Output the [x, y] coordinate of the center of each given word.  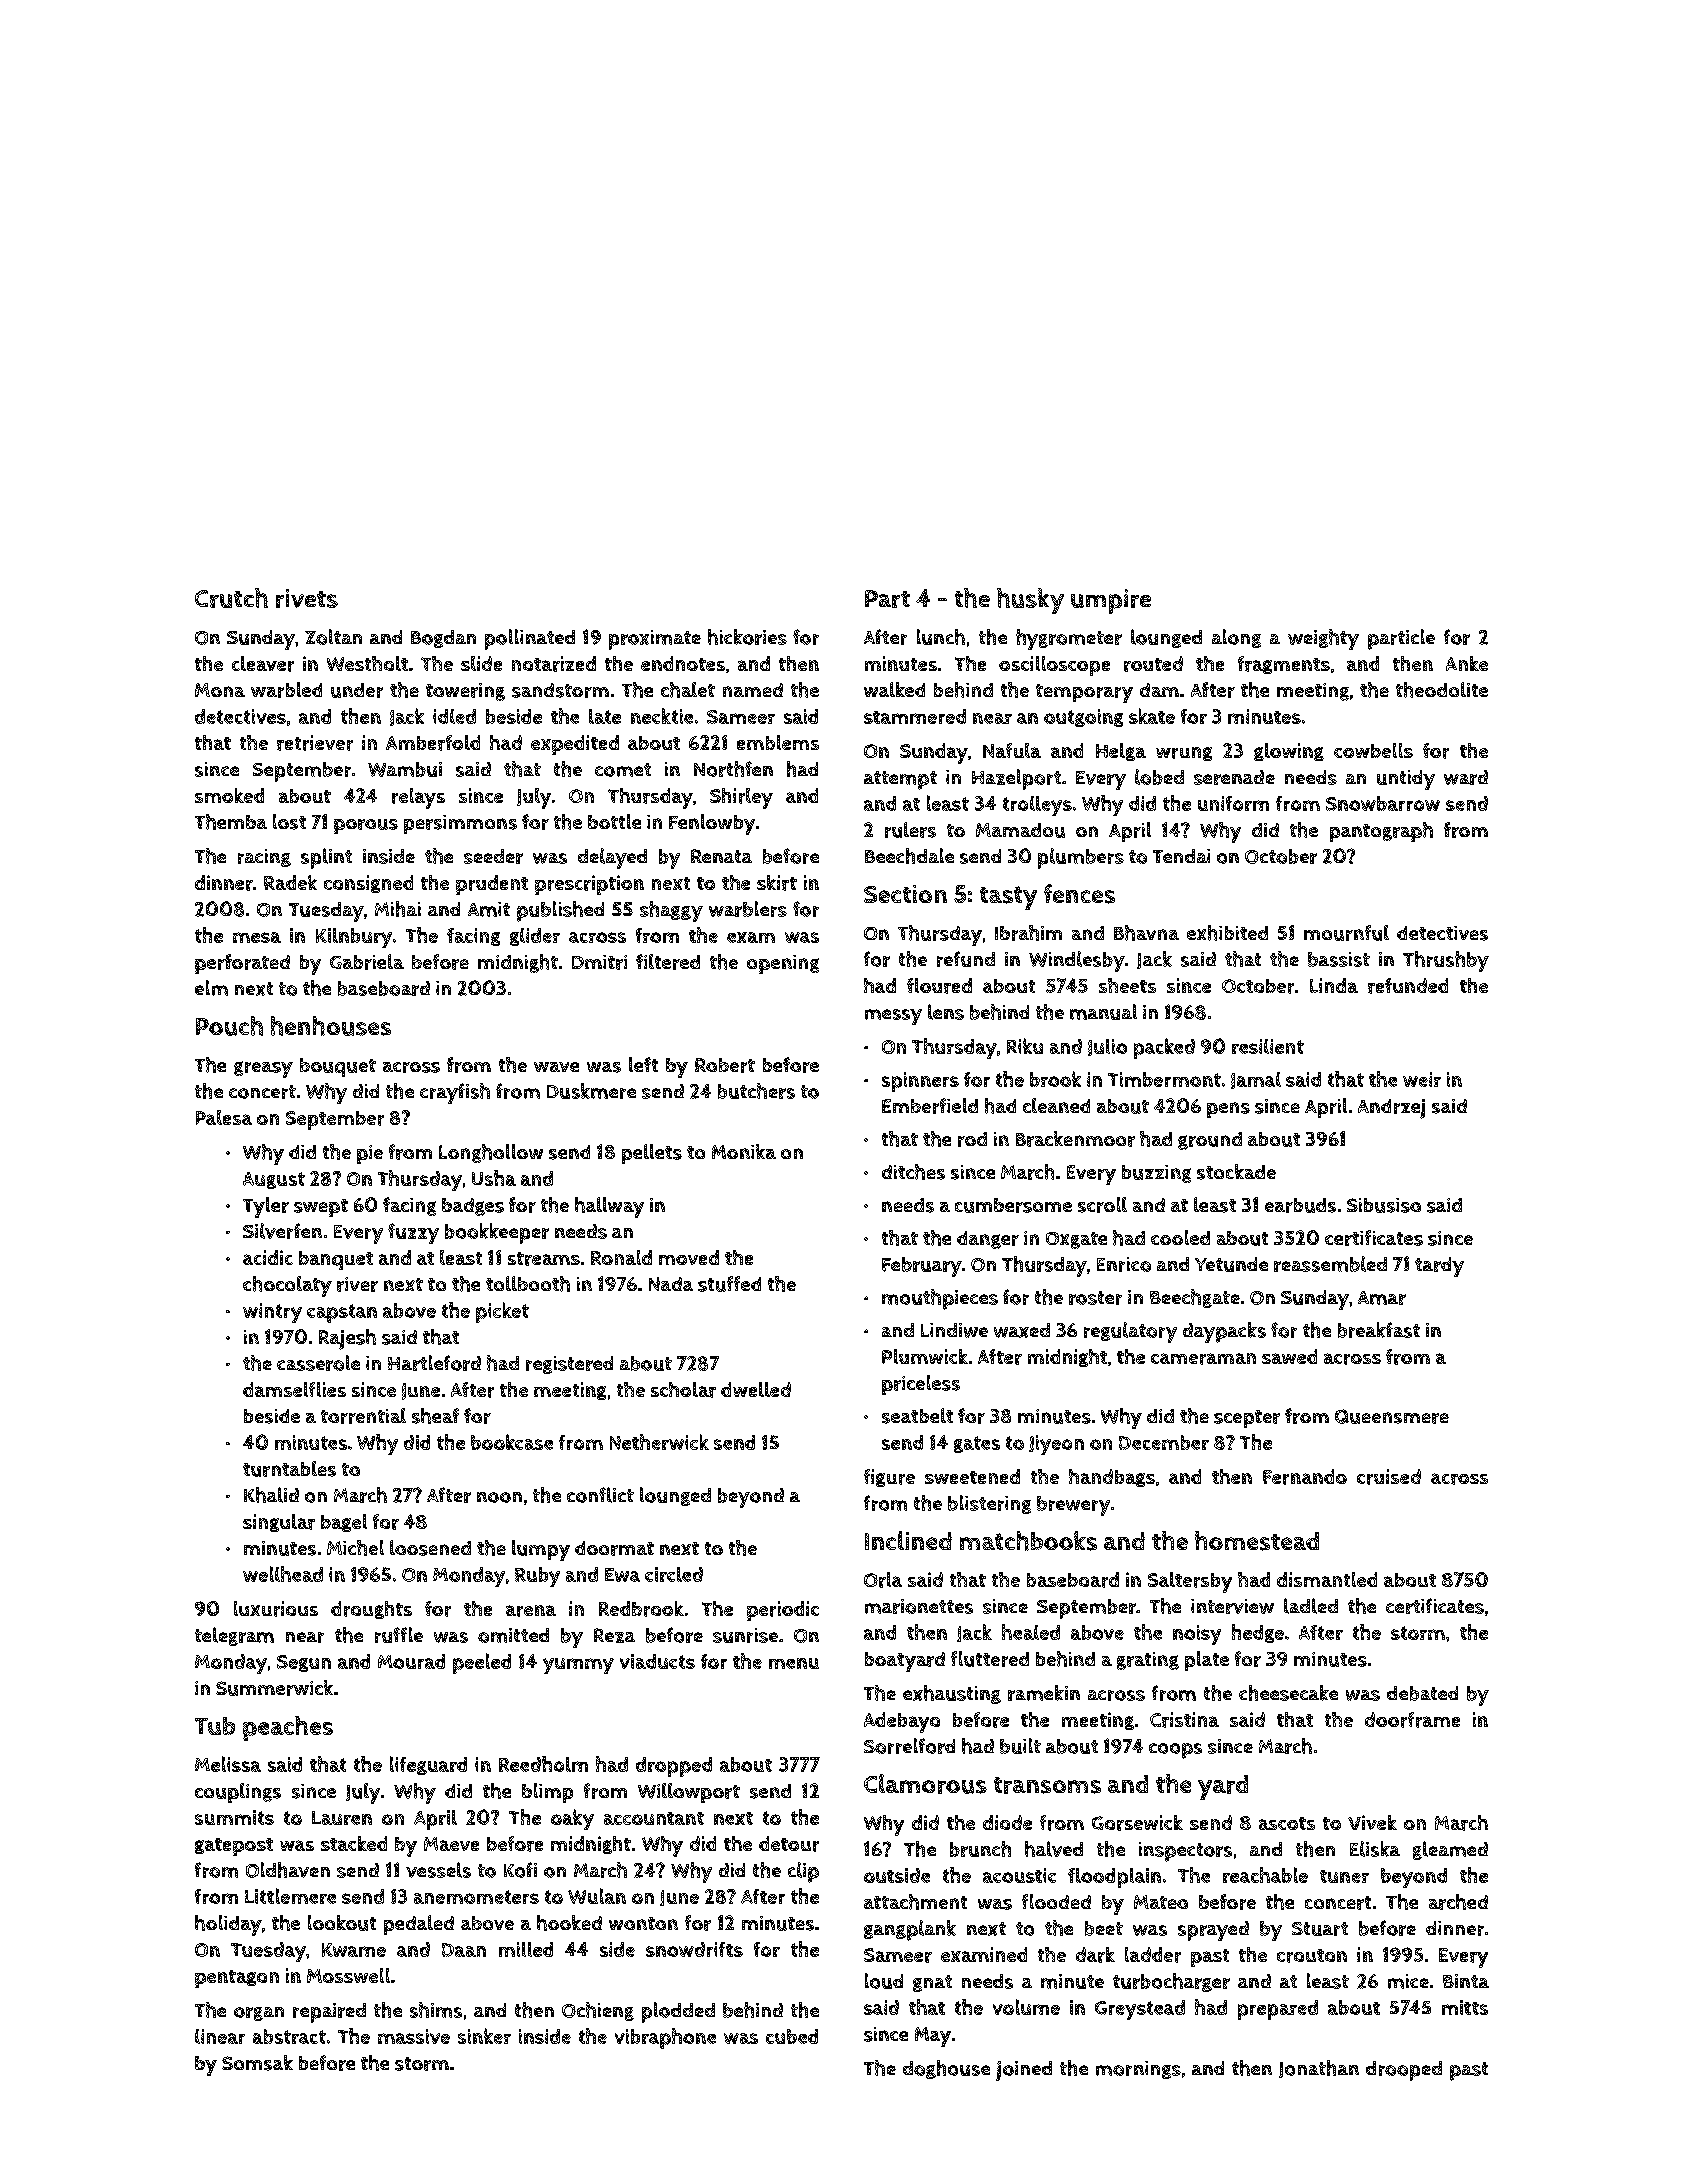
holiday [228, 1925]
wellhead [283, 1574]
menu [794, 1663]
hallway [609, 1207]
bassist [1339, 959]
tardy [1439, 1267]
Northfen [733, 769]
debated [1422, 1693]
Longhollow [491, 1153]
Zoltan [333, 637]
